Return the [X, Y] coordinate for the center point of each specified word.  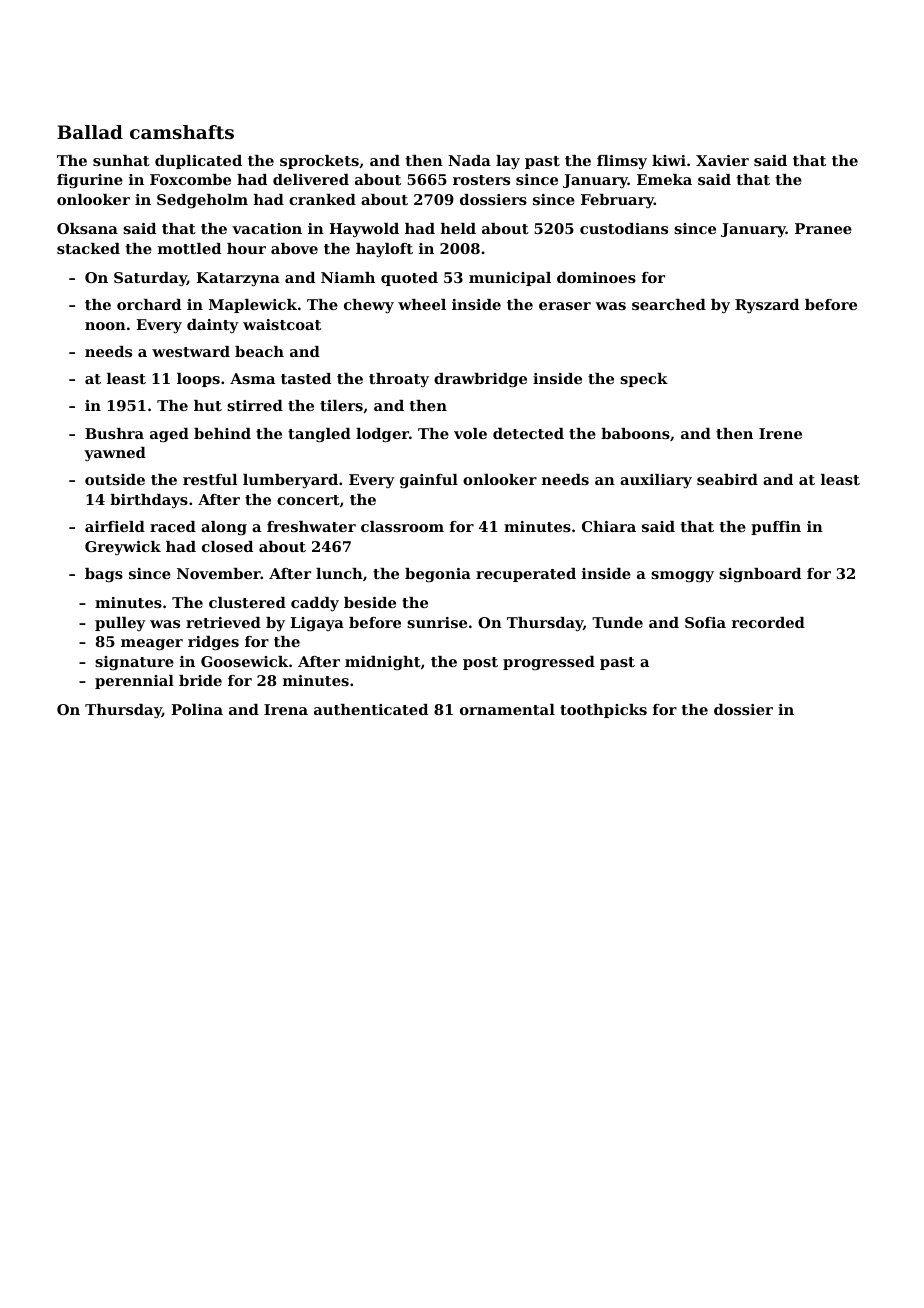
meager [152, 645]
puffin [776, 528]
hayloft [384, 250]
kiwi [669, 160]
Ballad [90, 132]
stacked [88, 248]
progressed [549, 663]
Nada [469, 160]
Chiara [609, 526]
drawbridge [480, 380]
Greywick [123, 548]
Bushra [114, 433]
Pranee [823, 228]
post [480, 663]
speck [644, 380]
